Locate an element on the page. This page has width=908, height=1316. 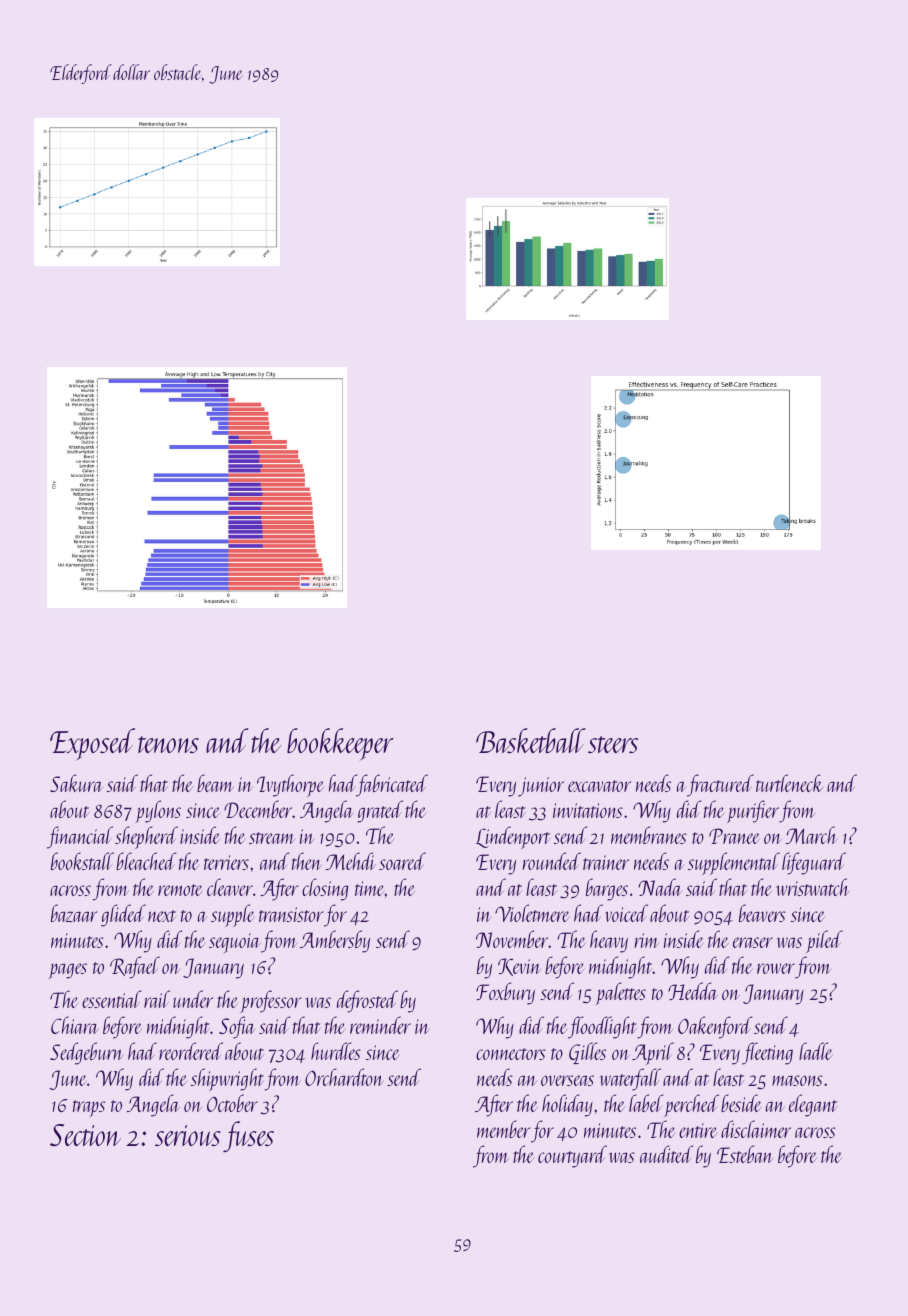
fleeting is located at coordinates (767, 1053).
